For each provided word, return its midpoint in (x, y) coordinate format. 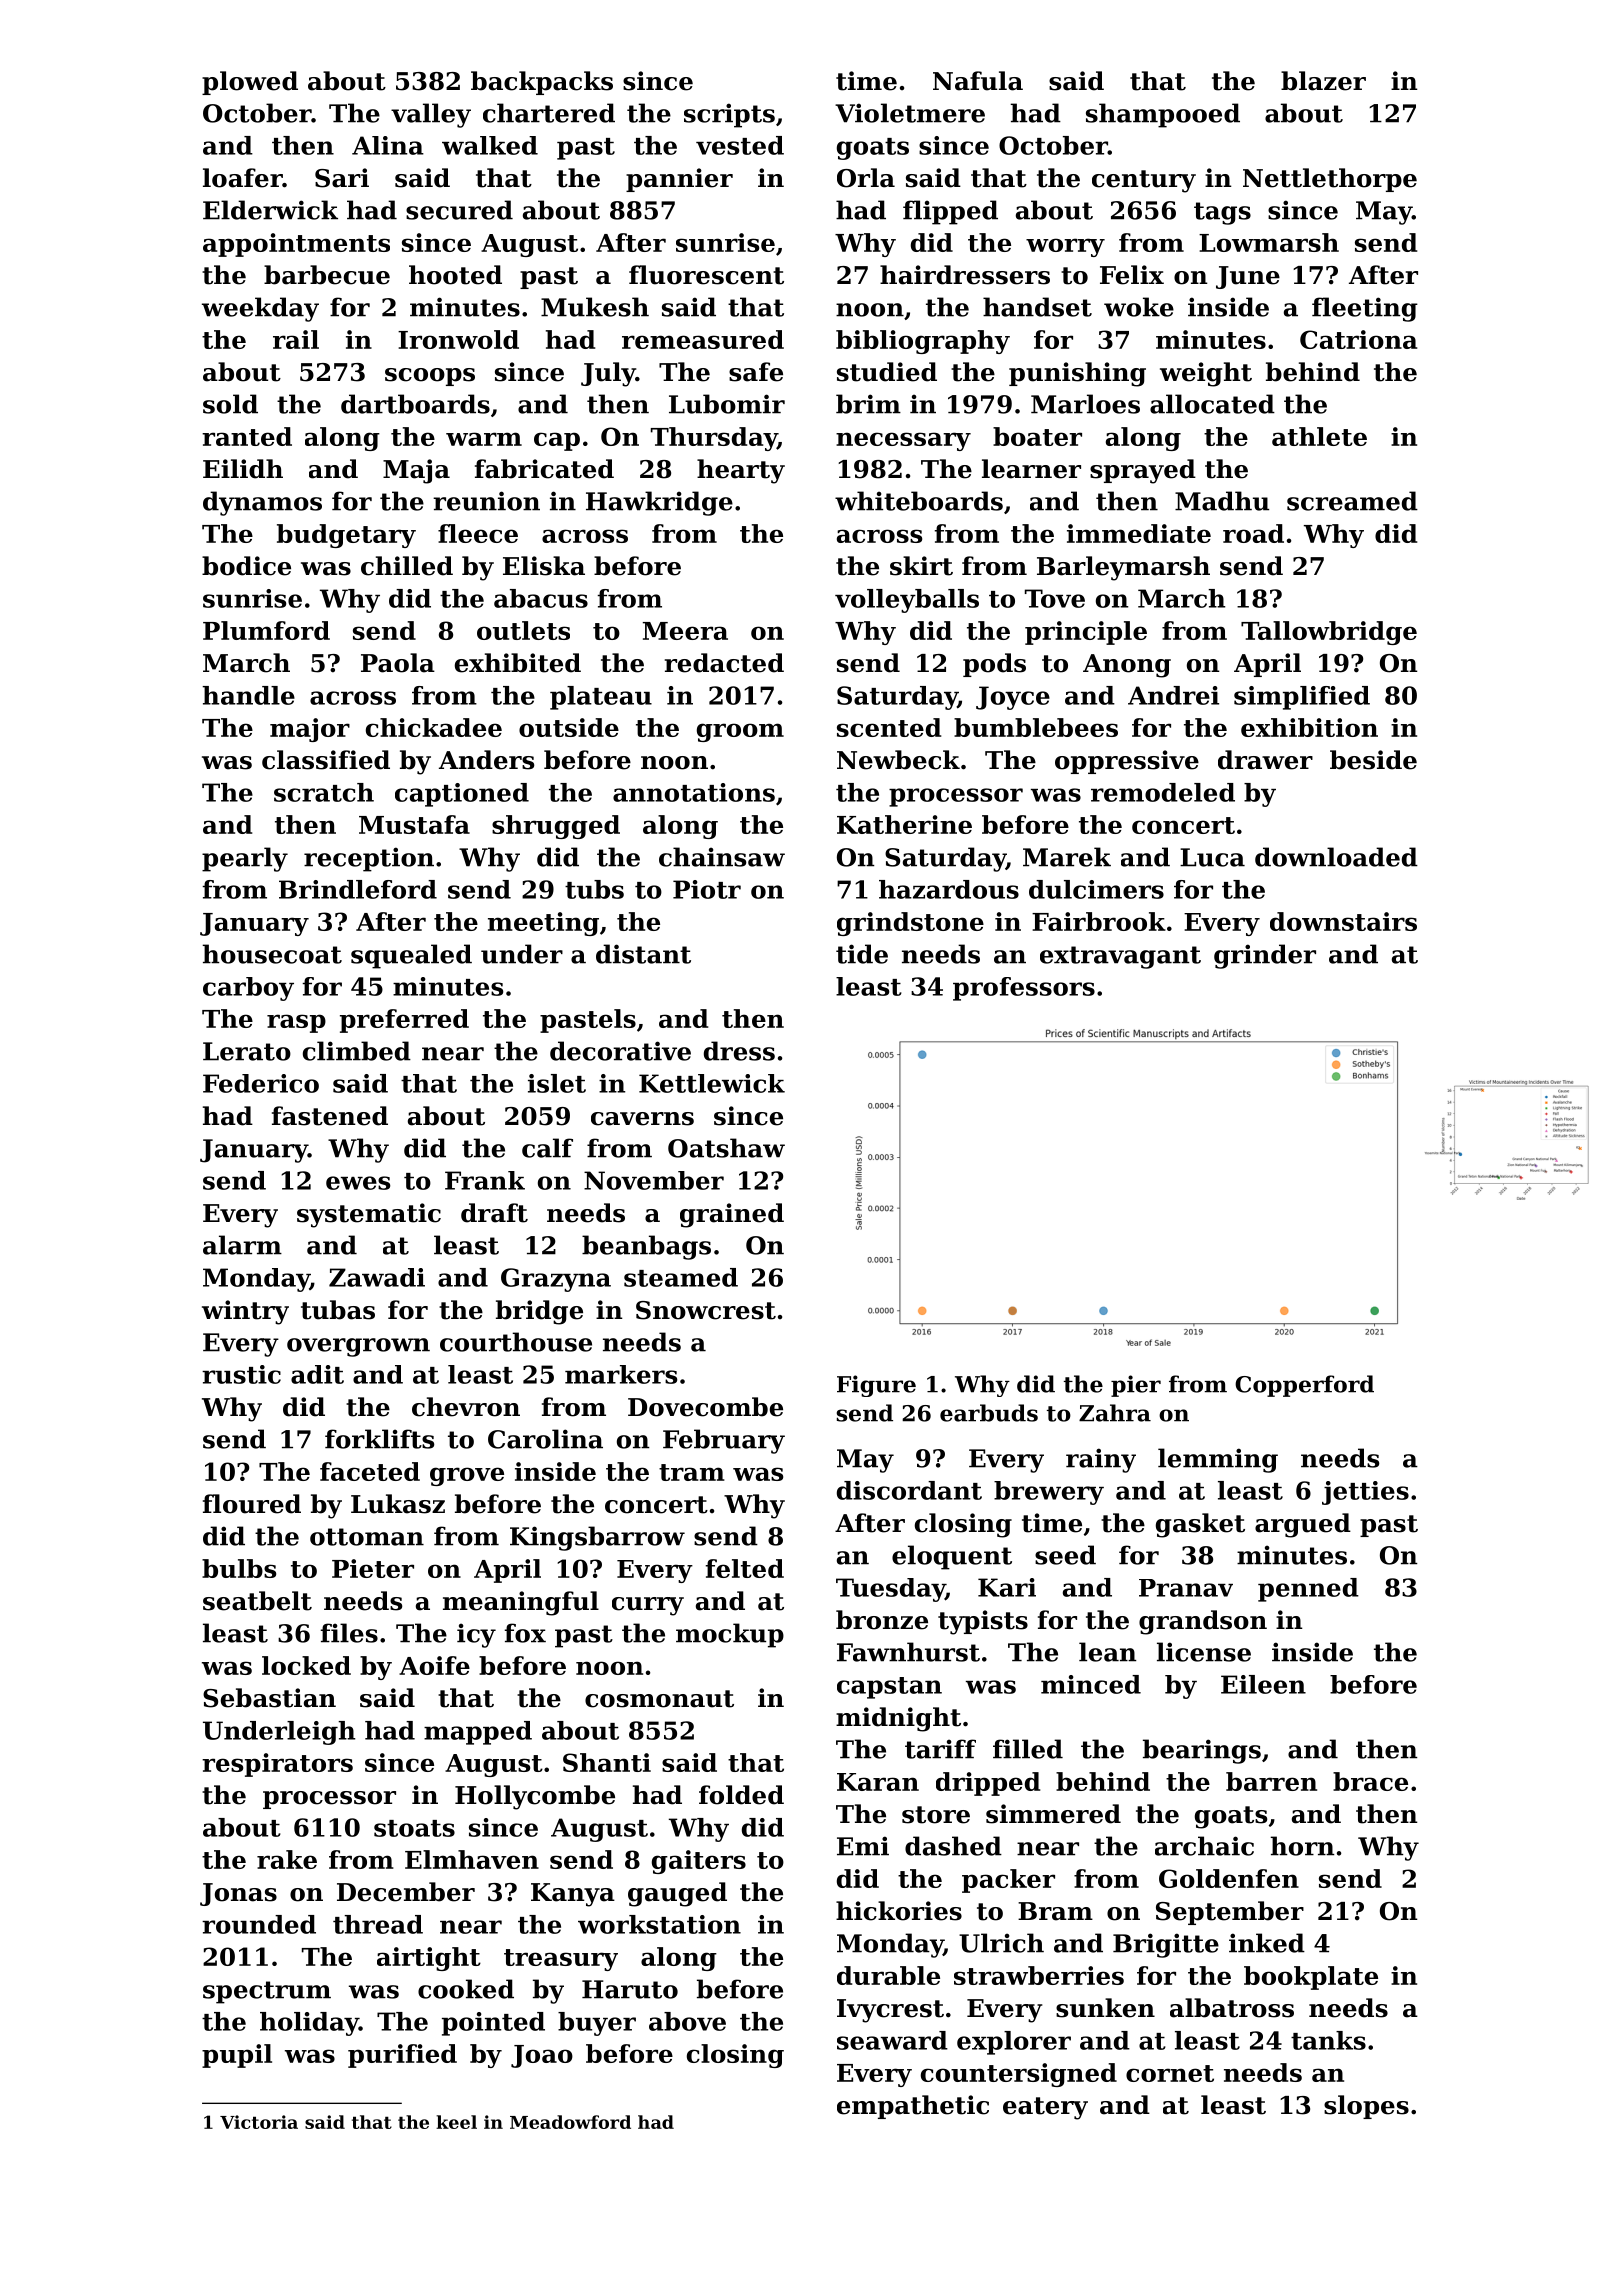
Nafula (978, 81)
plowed (250, 83)
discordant (909, 1490)
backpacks (542, 83)
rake (287, 1859)
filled (1028, 1749)
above (687, 2021)
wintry (245, 1312)
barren (1271, 1781)
